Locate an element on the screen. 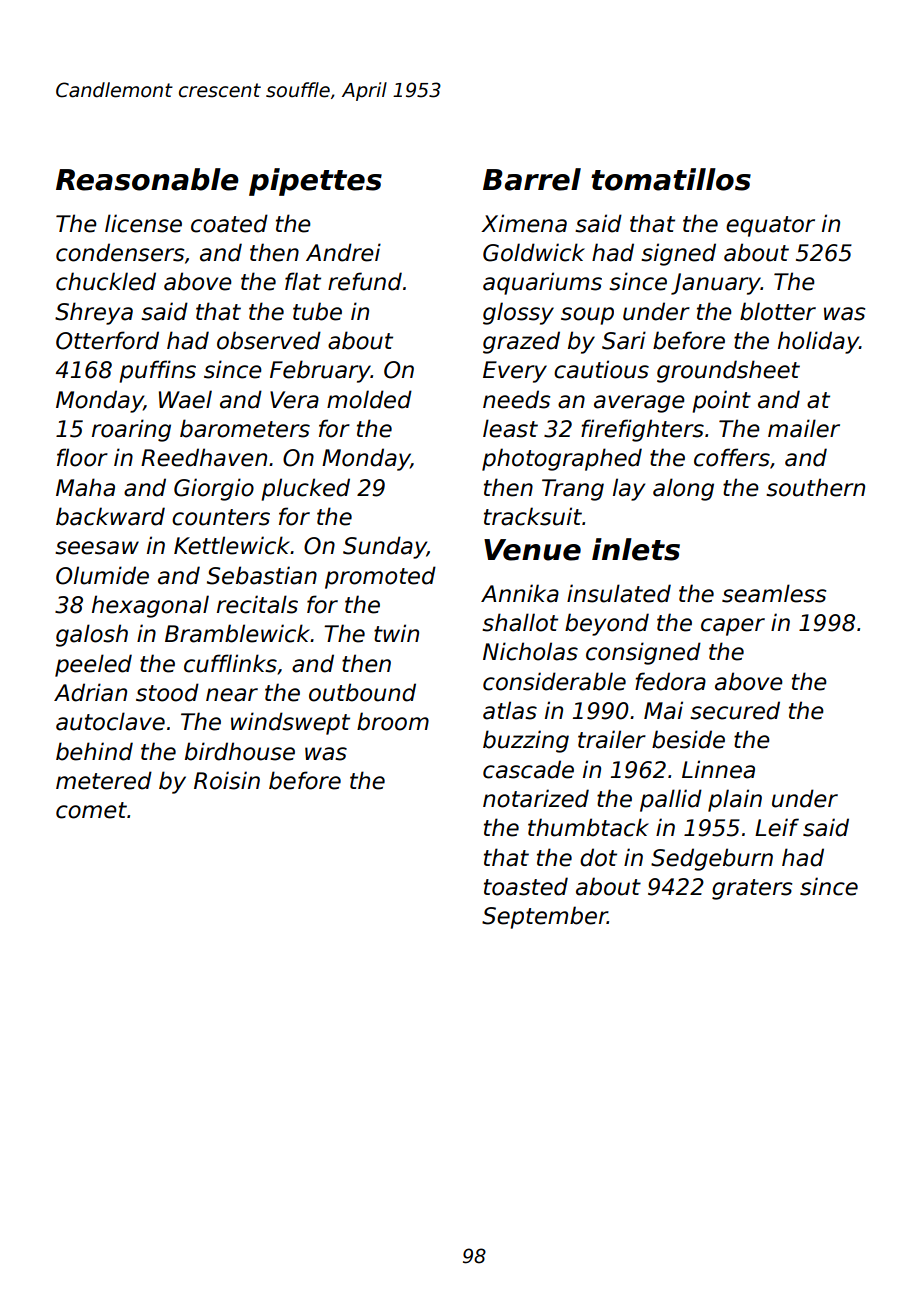 The width and height of the screenshot is (924, 1311). toasted is located at coordinates (526, 886).
